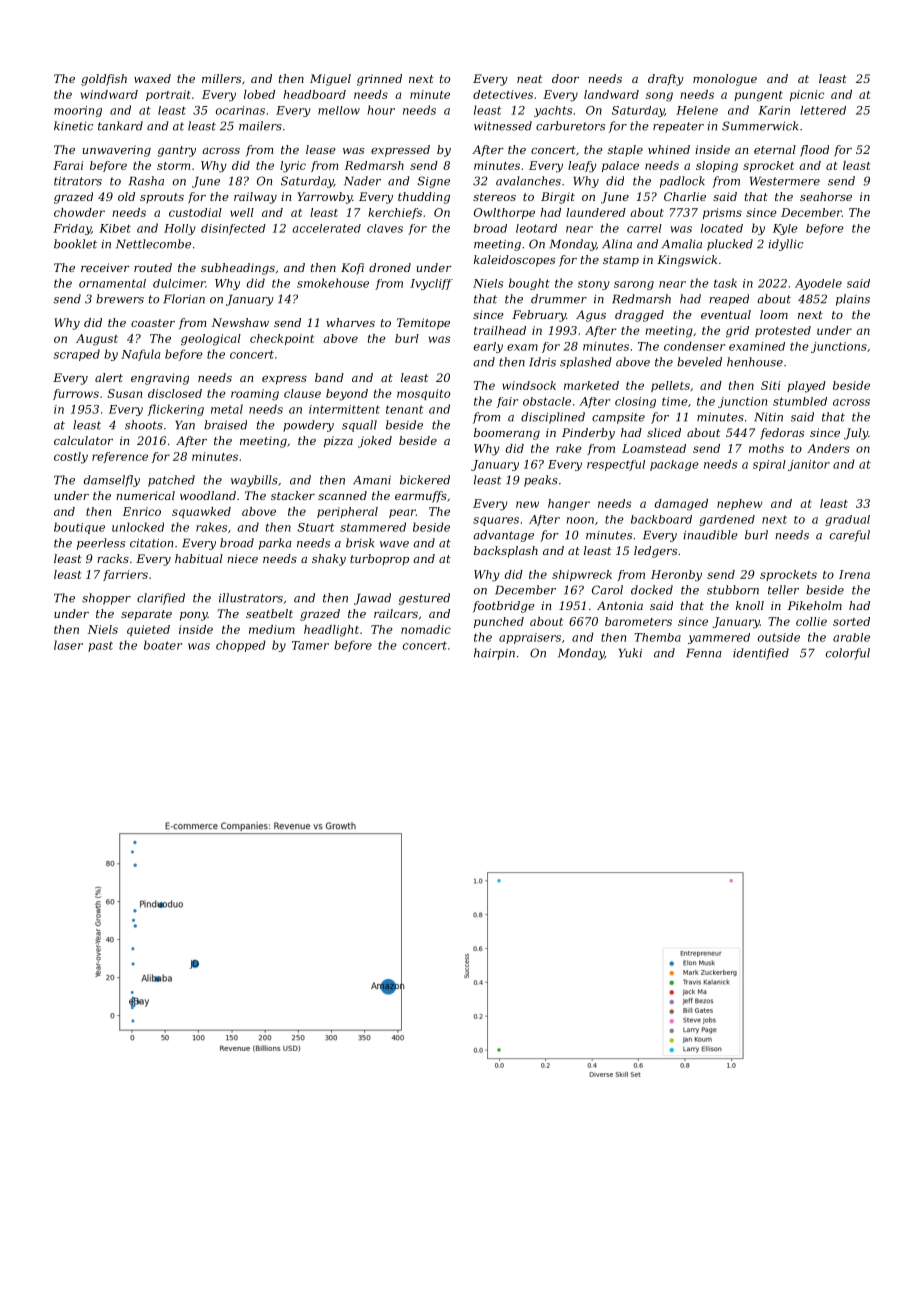 Image resolution: width=924 pixels, height=1308 pixels. I want to click on repeater, so click(678, 127).
